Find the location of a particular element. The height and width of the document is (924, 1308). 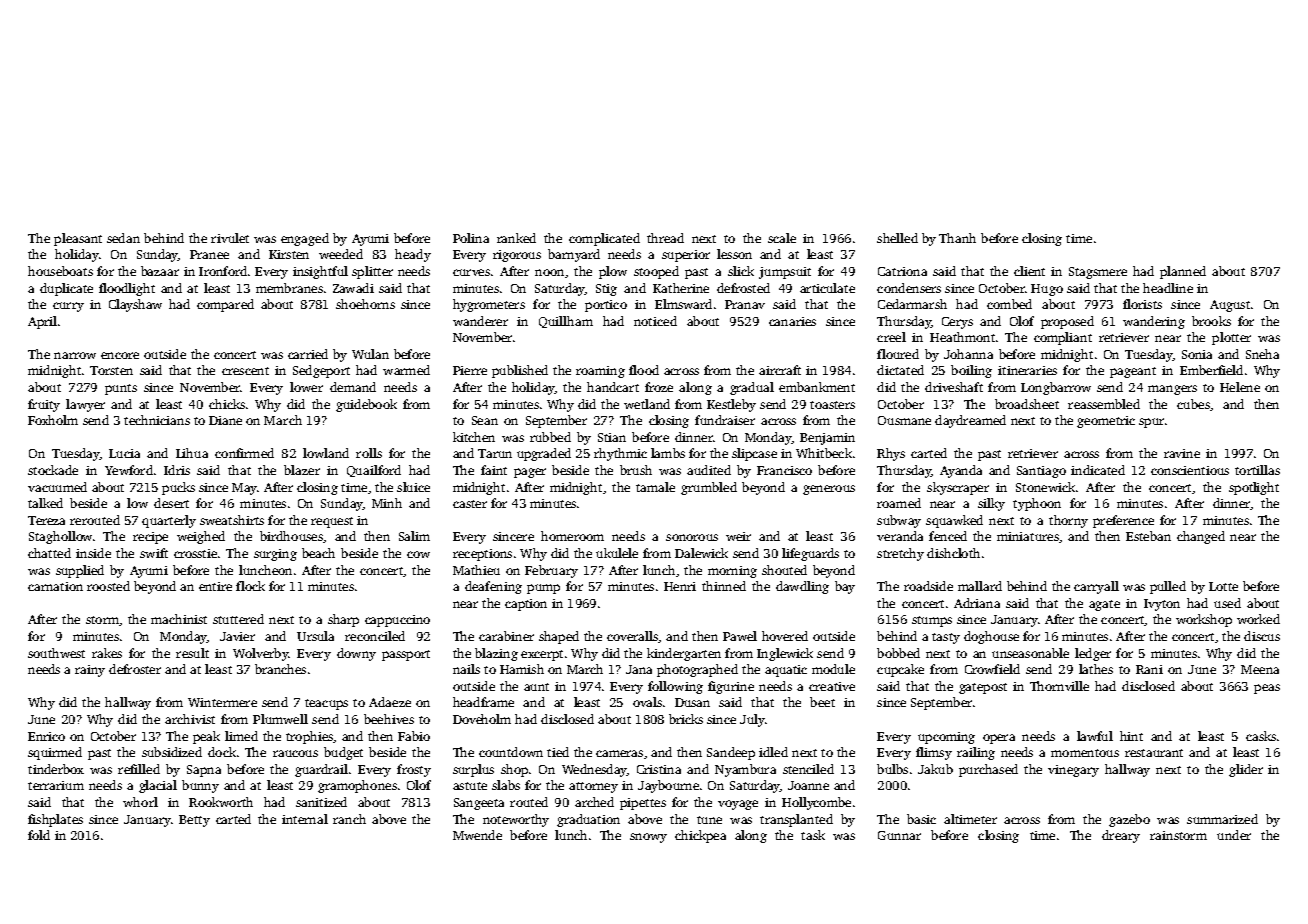

subway is located at coordinates (899, 521).
